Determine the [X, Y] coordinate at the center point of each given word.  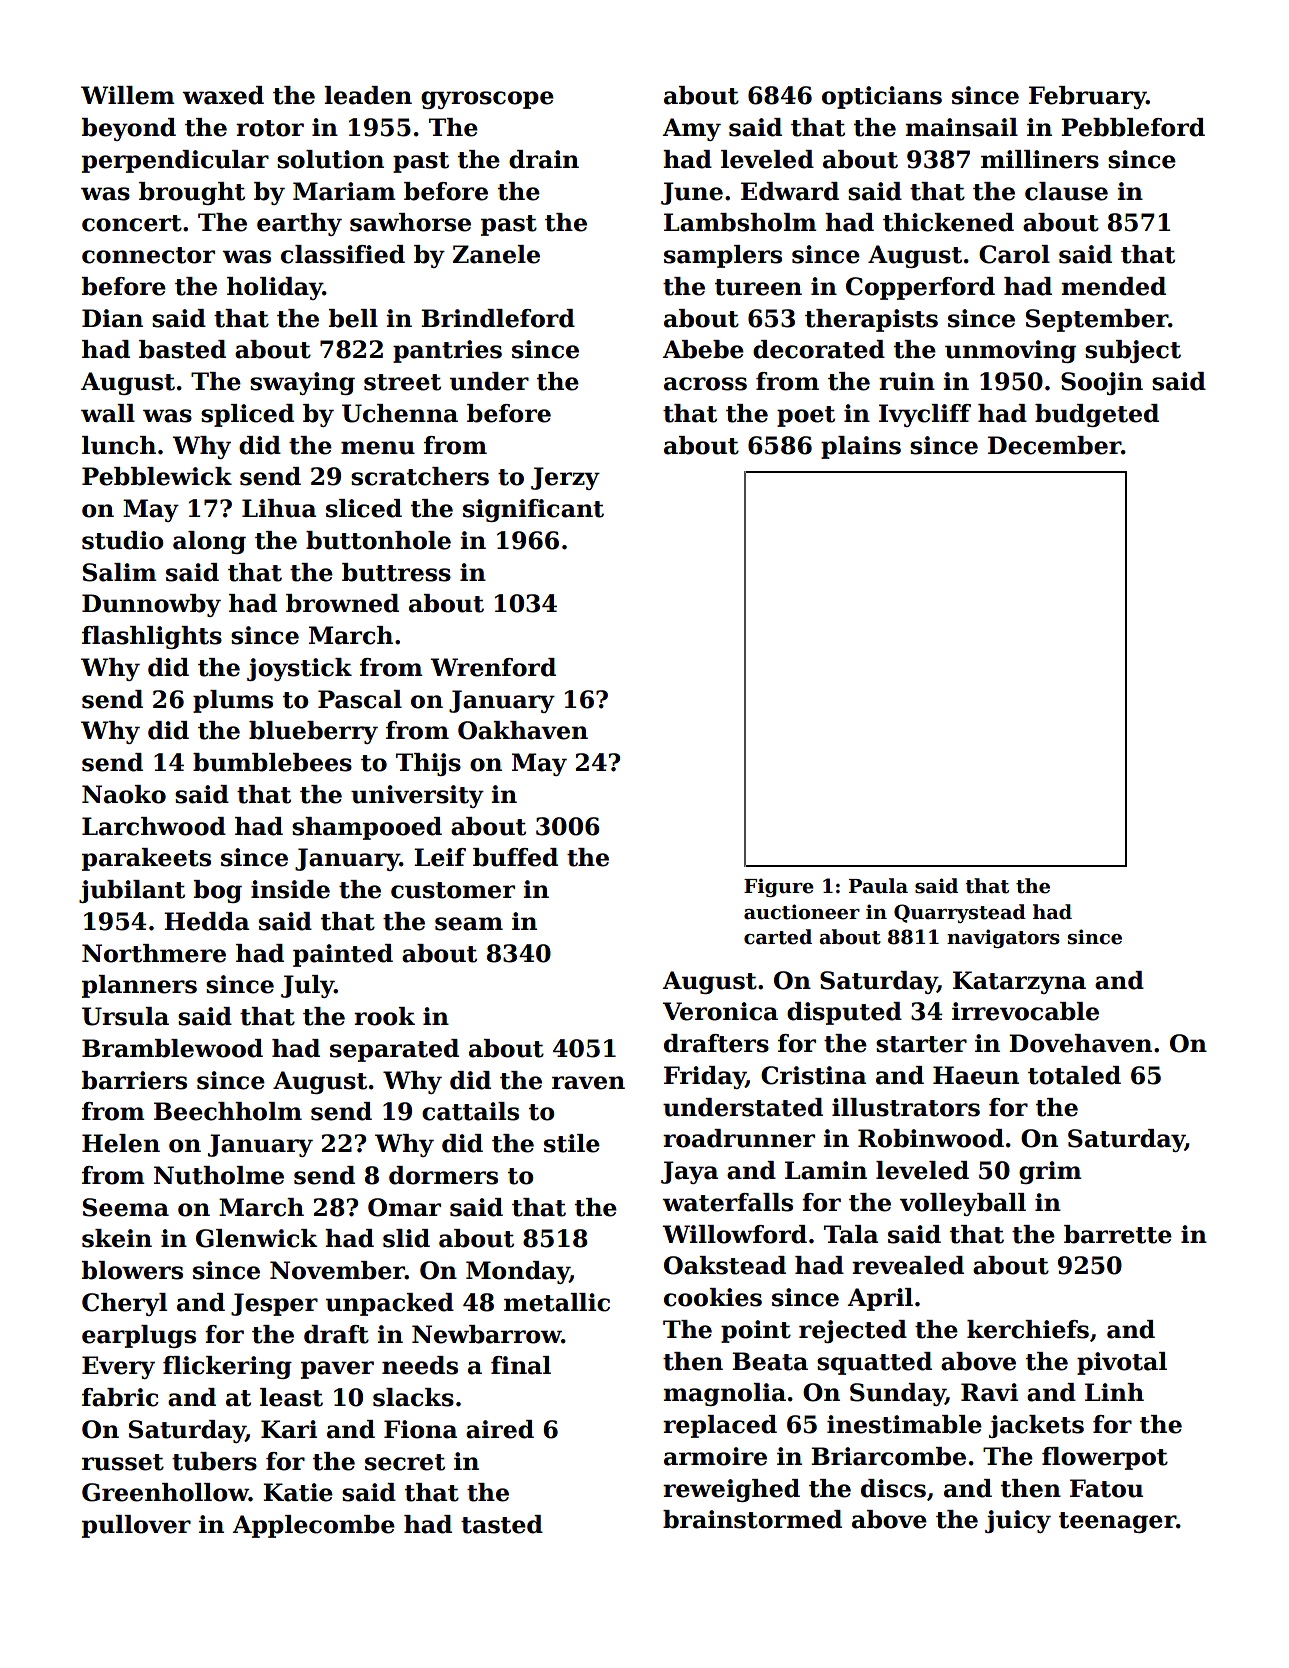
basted [182, 349]
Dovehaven [1080, 1043]
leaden [368, 95]
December [1054, 445]
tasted [502, 1524]
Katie [298, 1492]
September [1097, 320]
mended [1113, 286]
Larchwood [154, 826]
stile [572, 1143]
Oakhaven [523, 730]
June [692, 193]
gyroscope [487, 100]
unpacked [390, 1304]
